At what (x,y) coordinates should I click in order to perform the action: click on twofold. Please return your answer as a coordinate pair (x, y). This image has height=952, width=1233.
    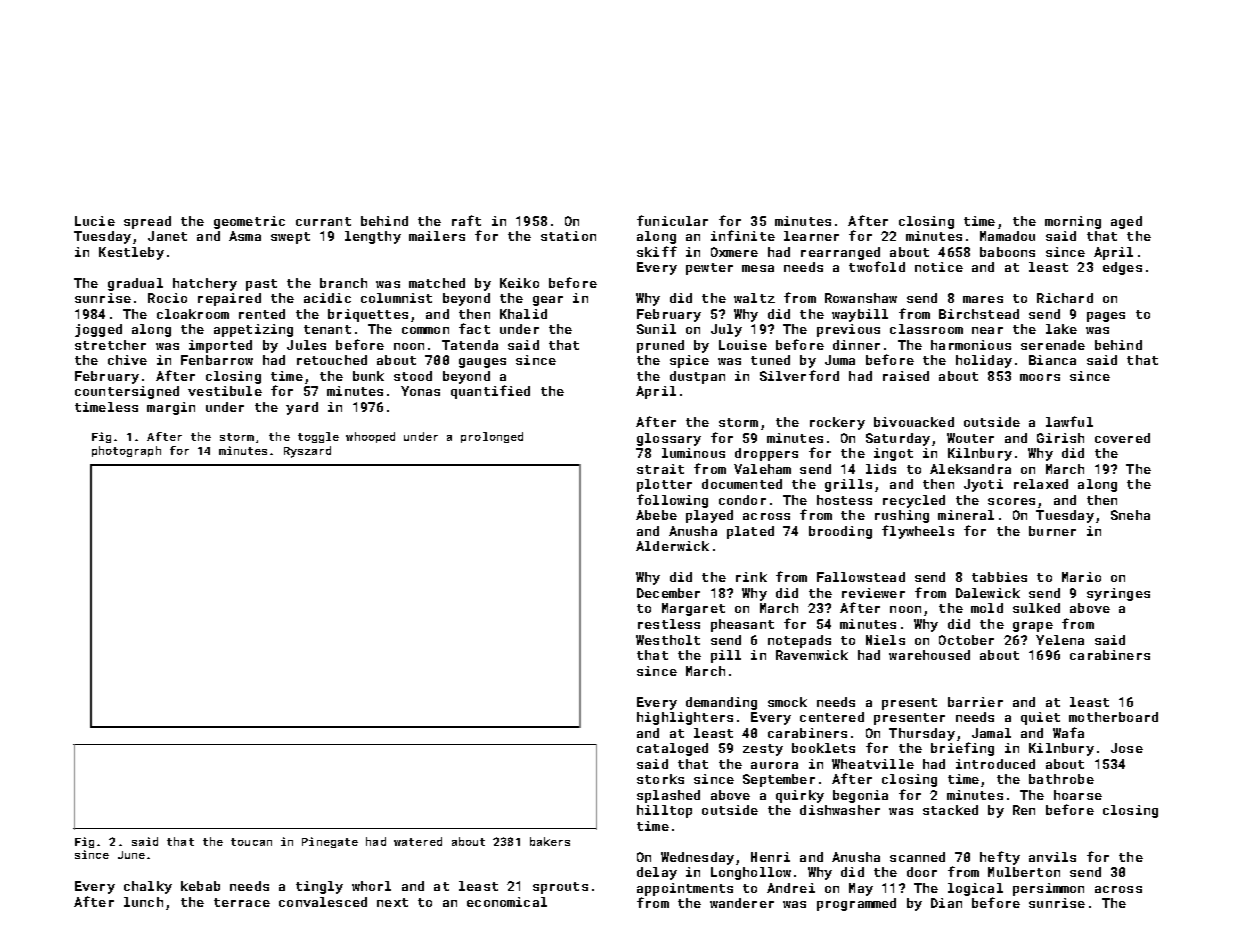
    Looking at the image, I should click on (877, 266).
